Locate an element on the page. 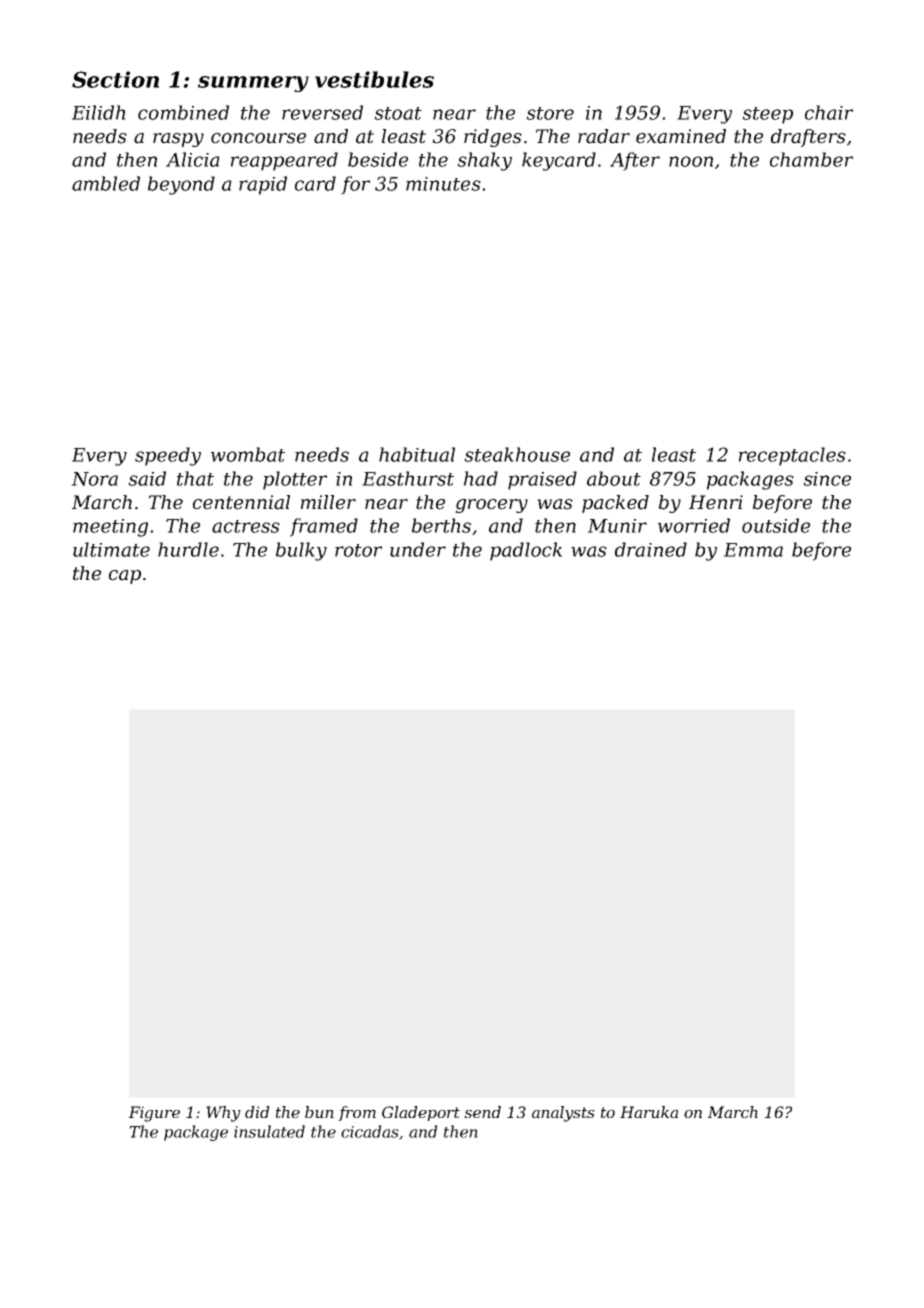 The width and height of the image is (924, 1308). rotor is located at coordinates (358, 550).
